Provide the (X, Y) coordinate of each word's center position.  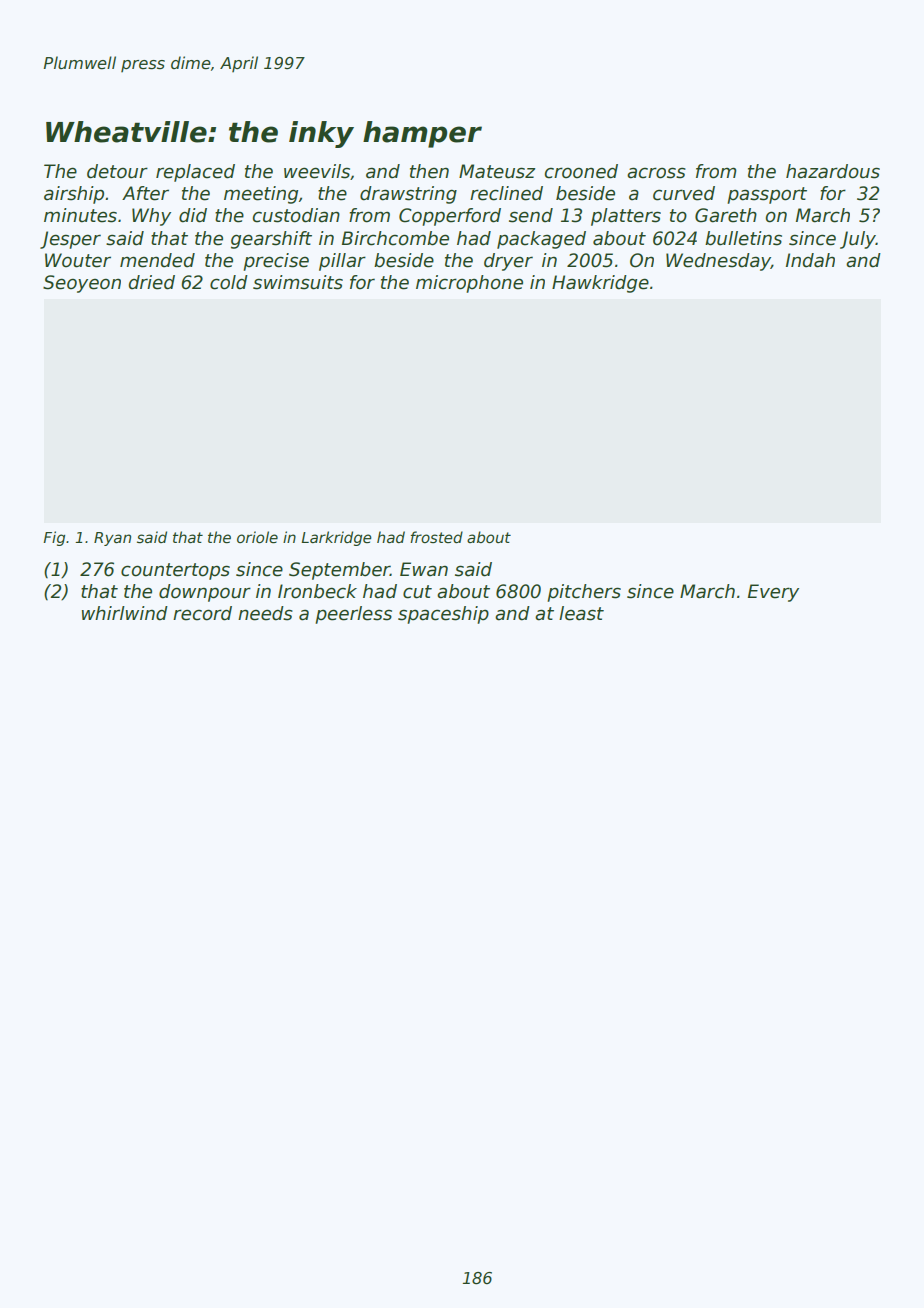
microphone (469, 284)
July (858, 240)
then (429, 171)
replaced (195, 173)
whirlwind (125, 613)
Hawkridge (600, 284)
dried (151, 282)
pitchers (584, 593)
